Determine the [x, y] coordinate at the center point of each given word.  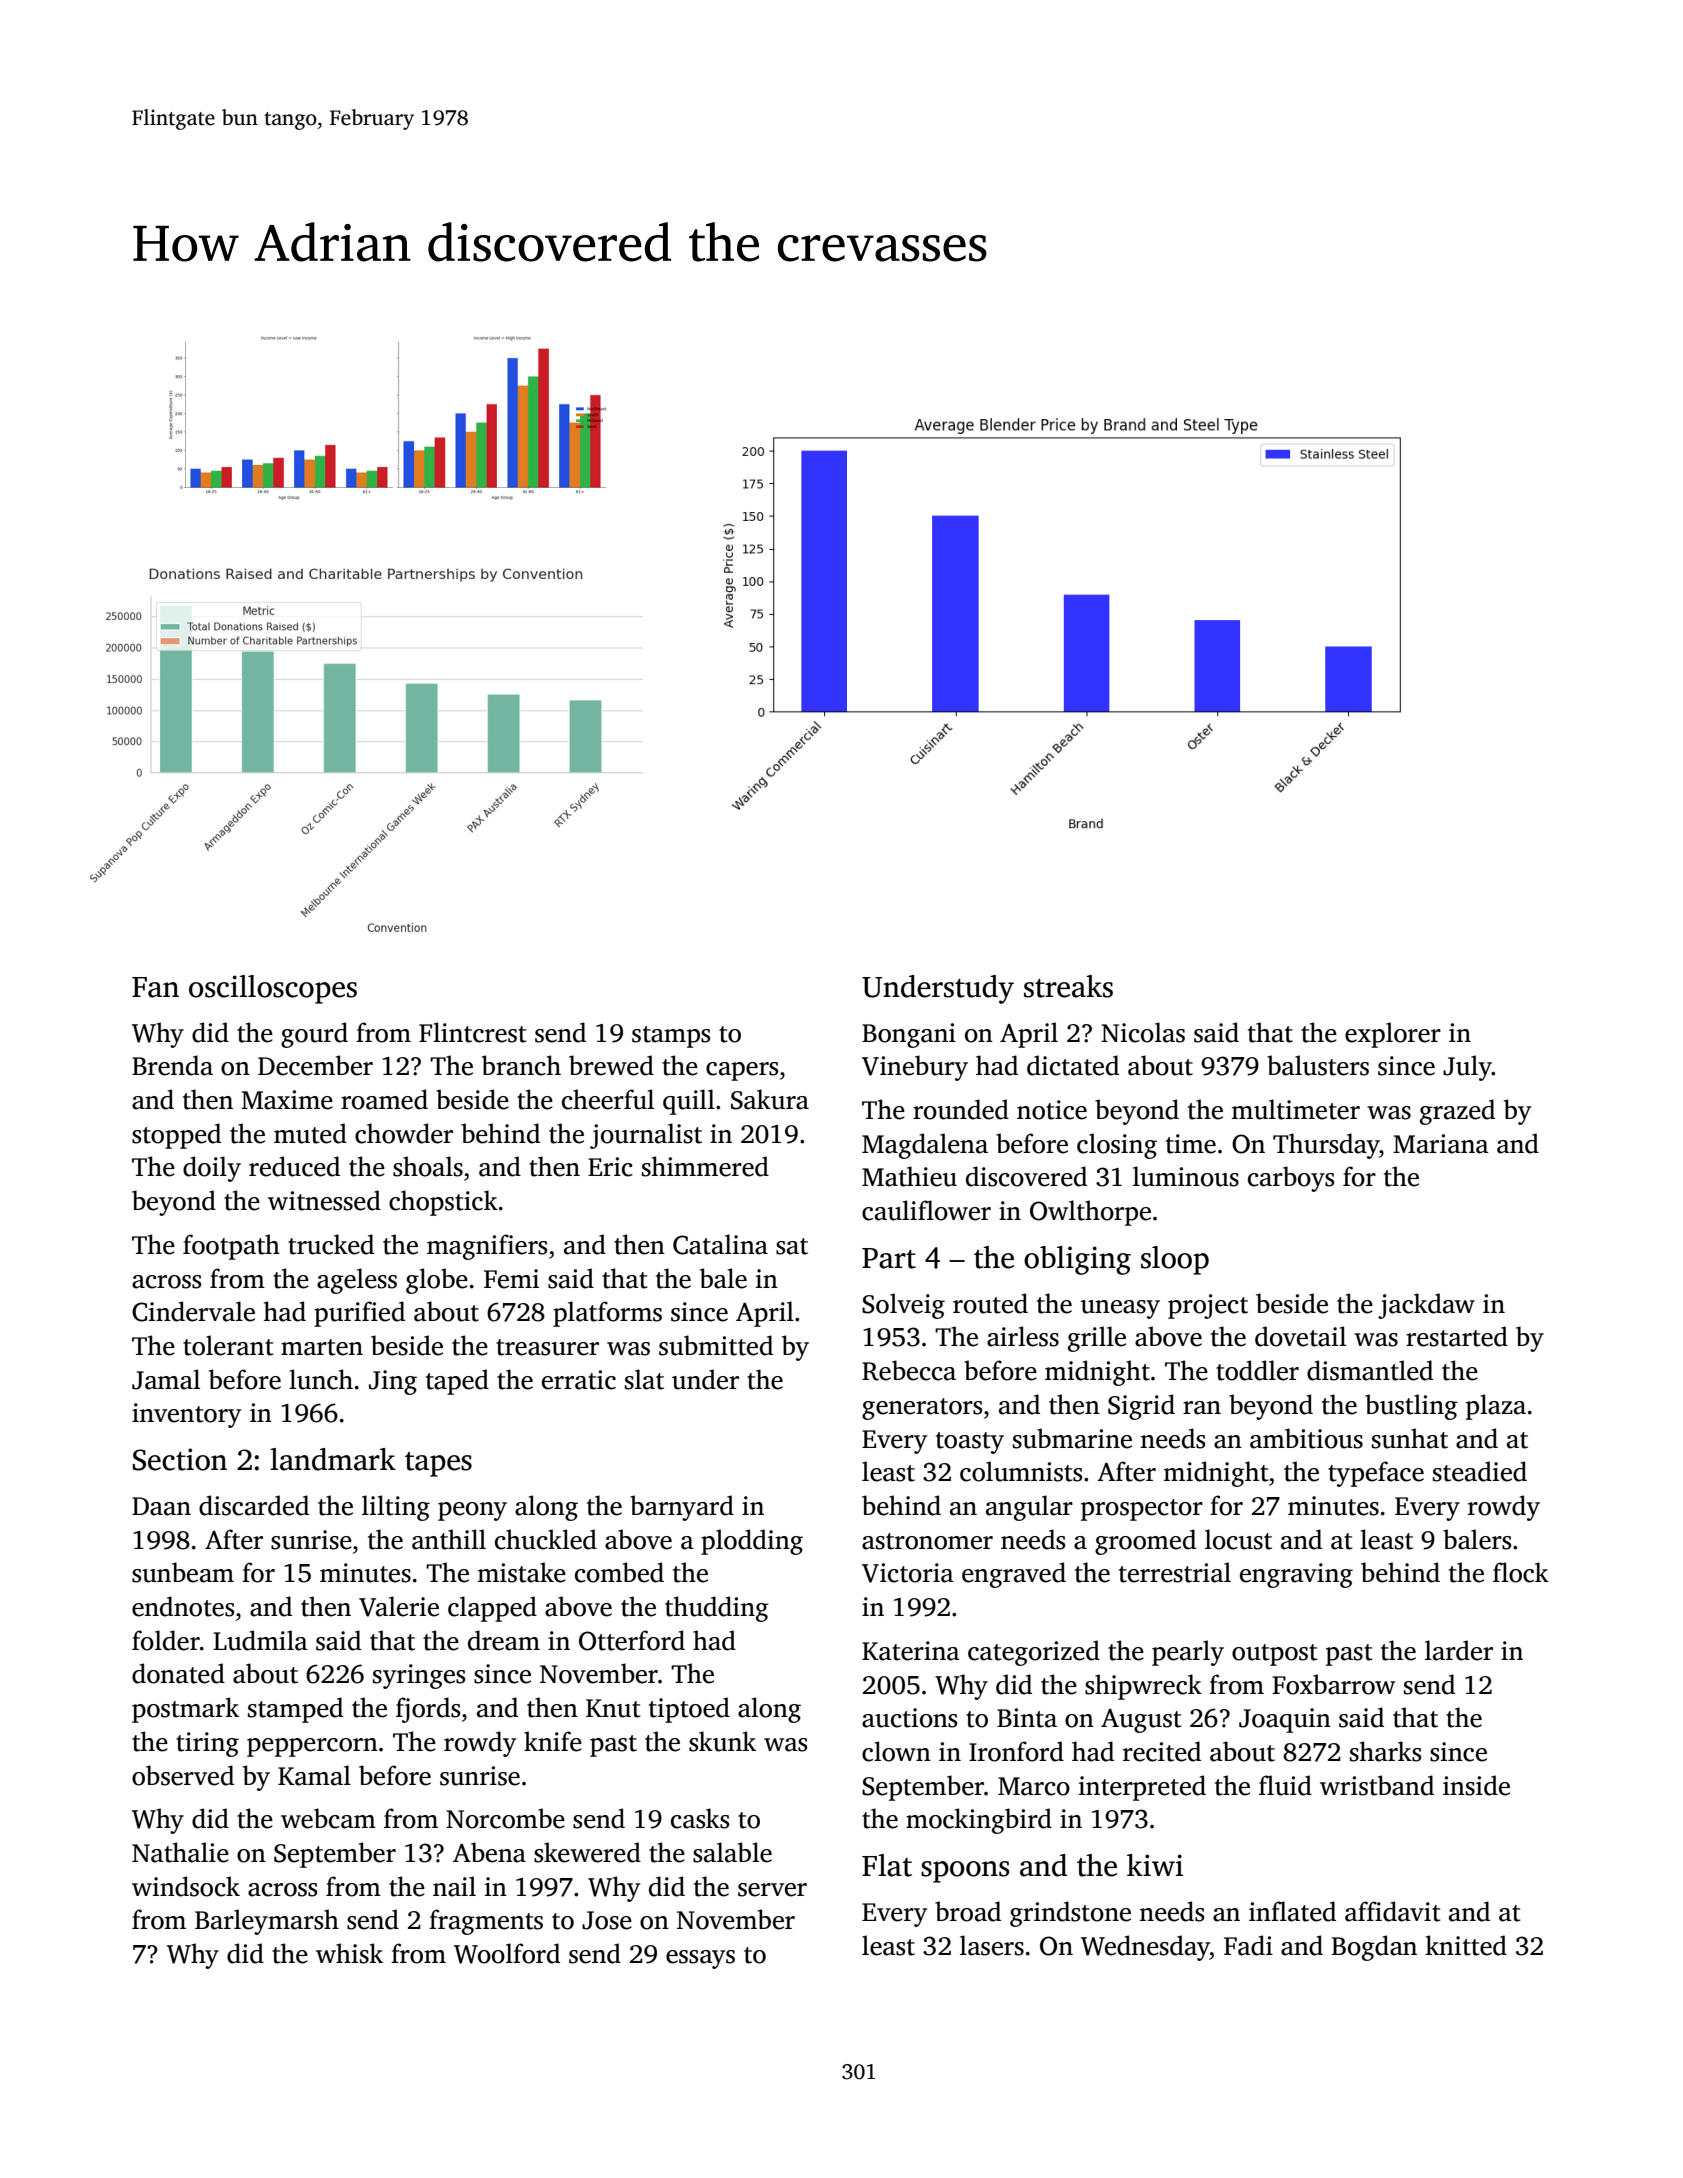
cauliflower [926, 1210]
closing [1117, 1146]
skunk [722, 1741]
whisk [349, 1953]
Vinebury [915, 1068]
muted [310, 1133]
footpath [231, 1247]
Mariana [1441, 1144]
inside [1476, 1785]
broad [968, 1911]
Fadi [1248, 1945]
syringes [419, 1676]
